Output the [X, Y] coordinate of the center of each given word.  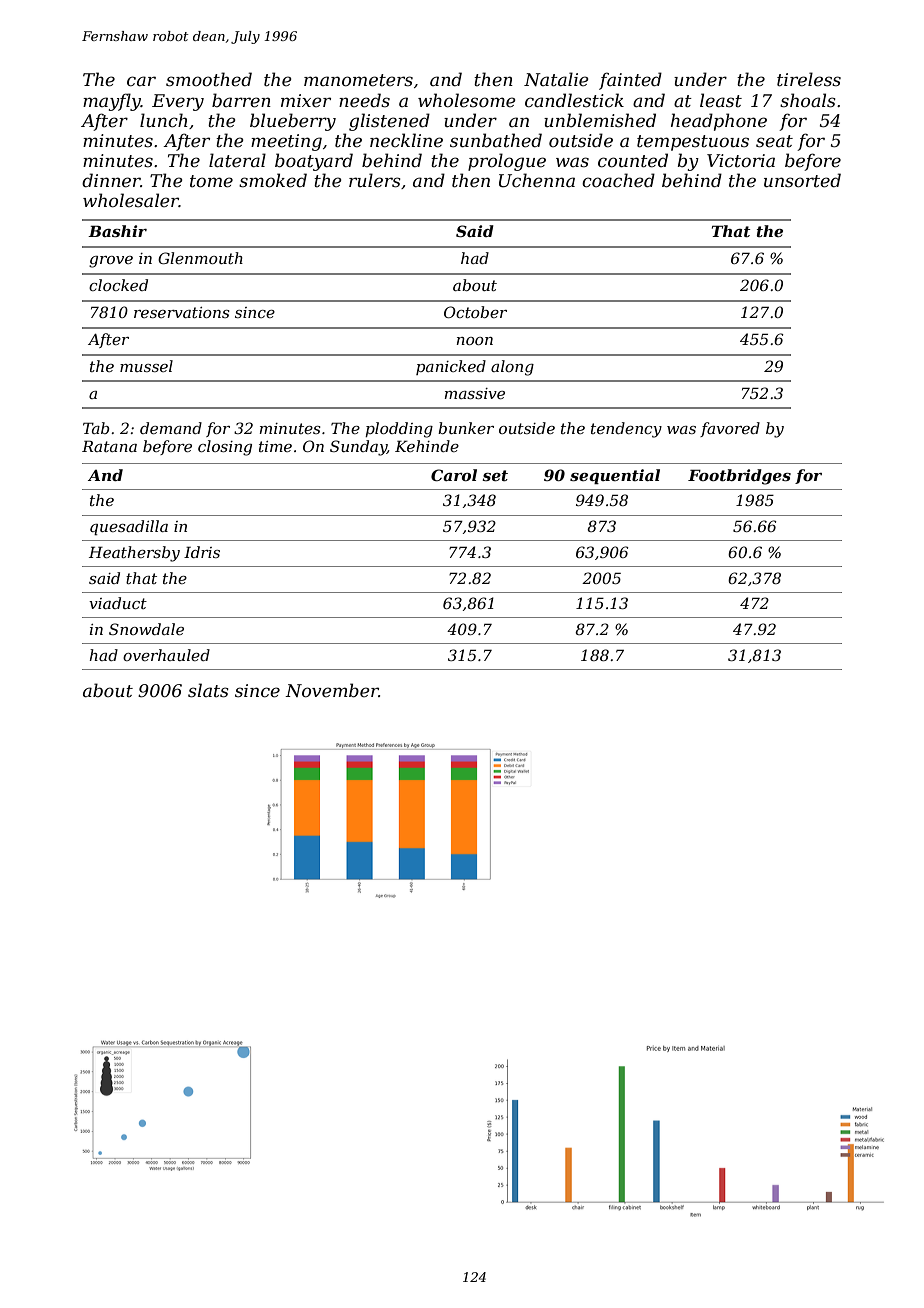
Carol [454, 475]
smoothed [209, 79]
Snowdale [146, 629]
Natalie [556, 79]
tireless [809, 79]
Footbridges [739, 477]
